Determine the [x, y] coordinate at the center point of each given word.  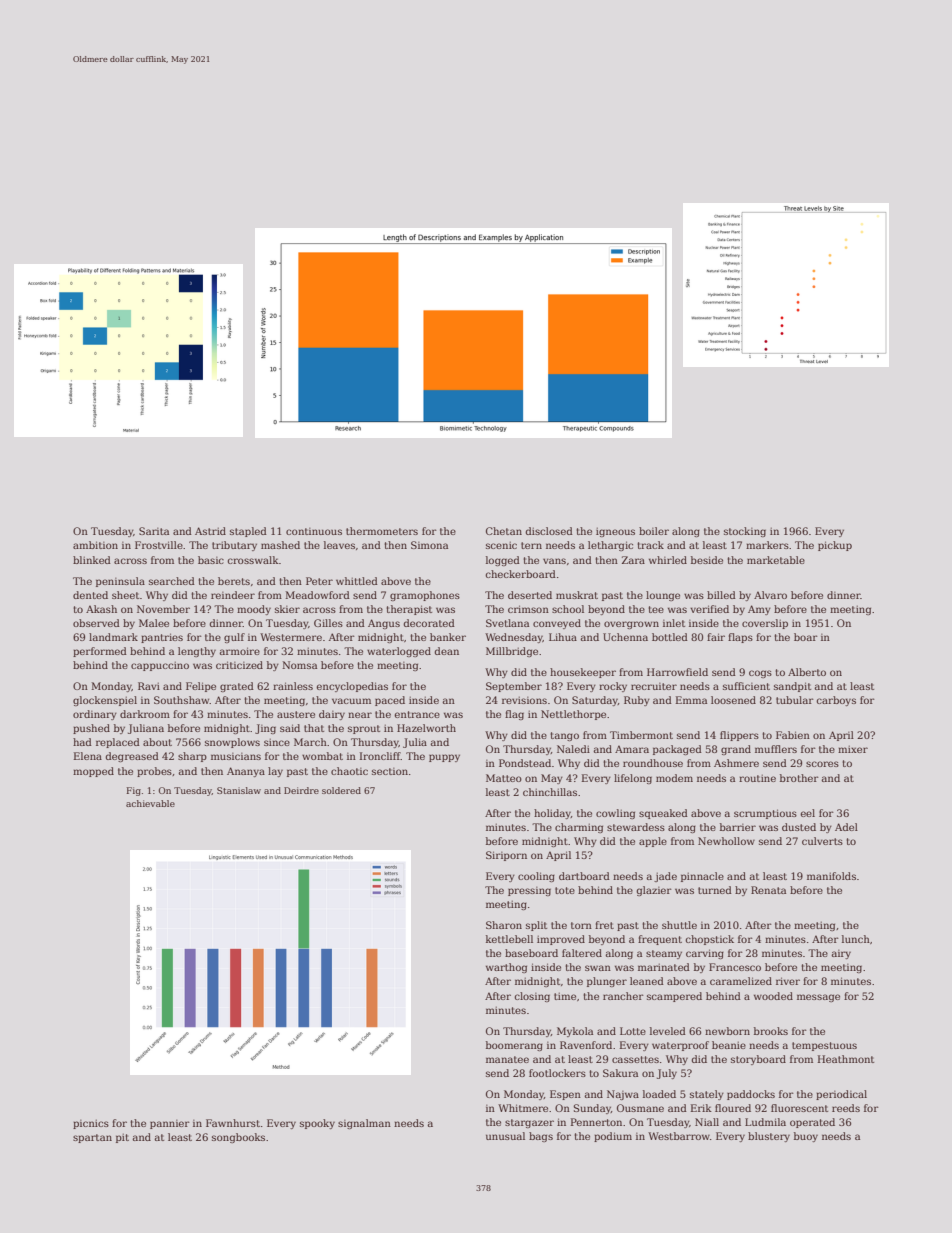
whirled [668, 560]
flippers [739, 736]
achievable [150, 803]
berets [234, 581]
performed [100, 652]
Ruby [637, 701]
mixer [853, 749]
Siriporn [506, 856]
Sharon [504, 925]
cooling [536, 877]
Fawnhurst [233, 1123]
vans [554, 561]
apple [653, 842]
